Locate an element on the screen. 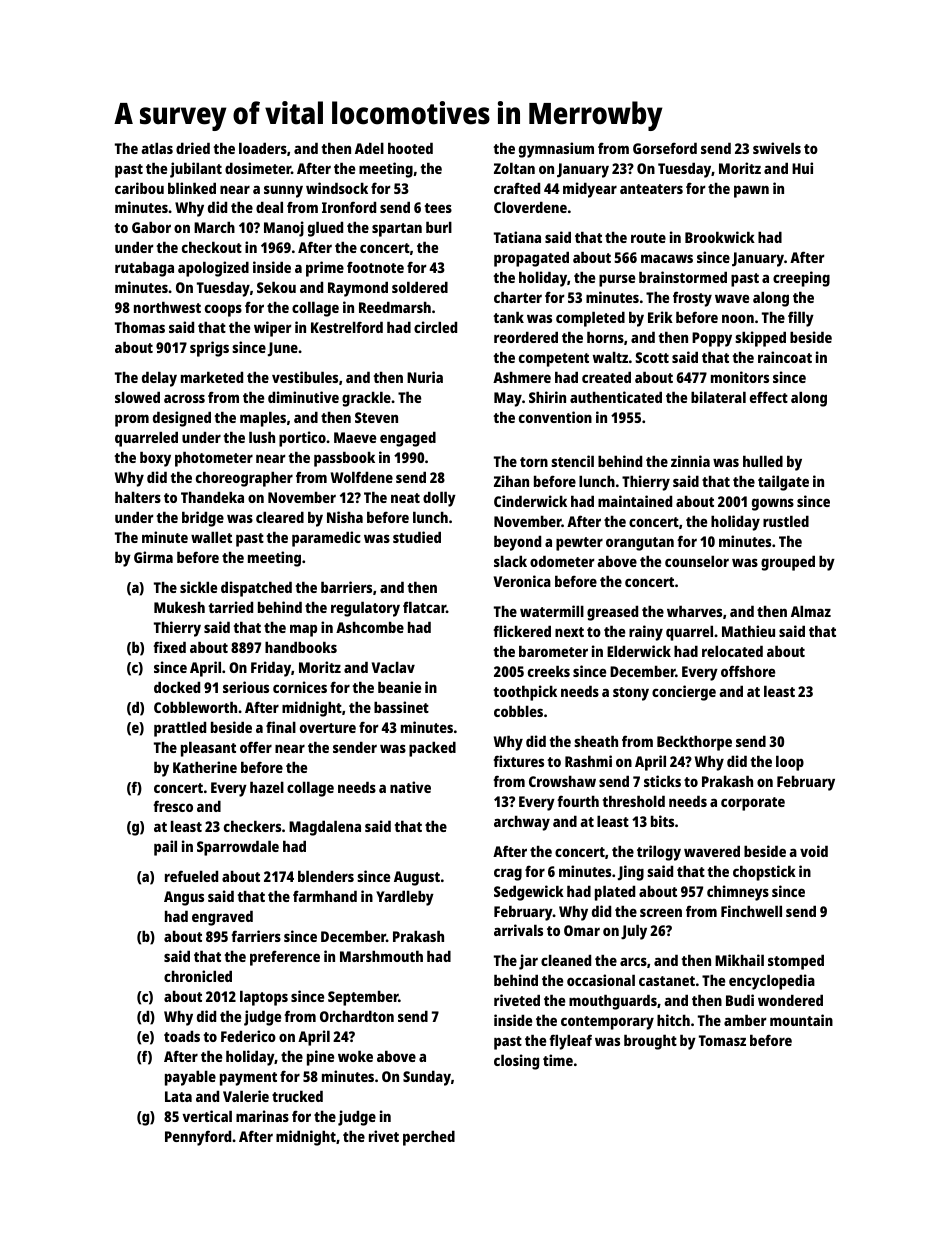  perched is located at coordinates (429, 1138).
